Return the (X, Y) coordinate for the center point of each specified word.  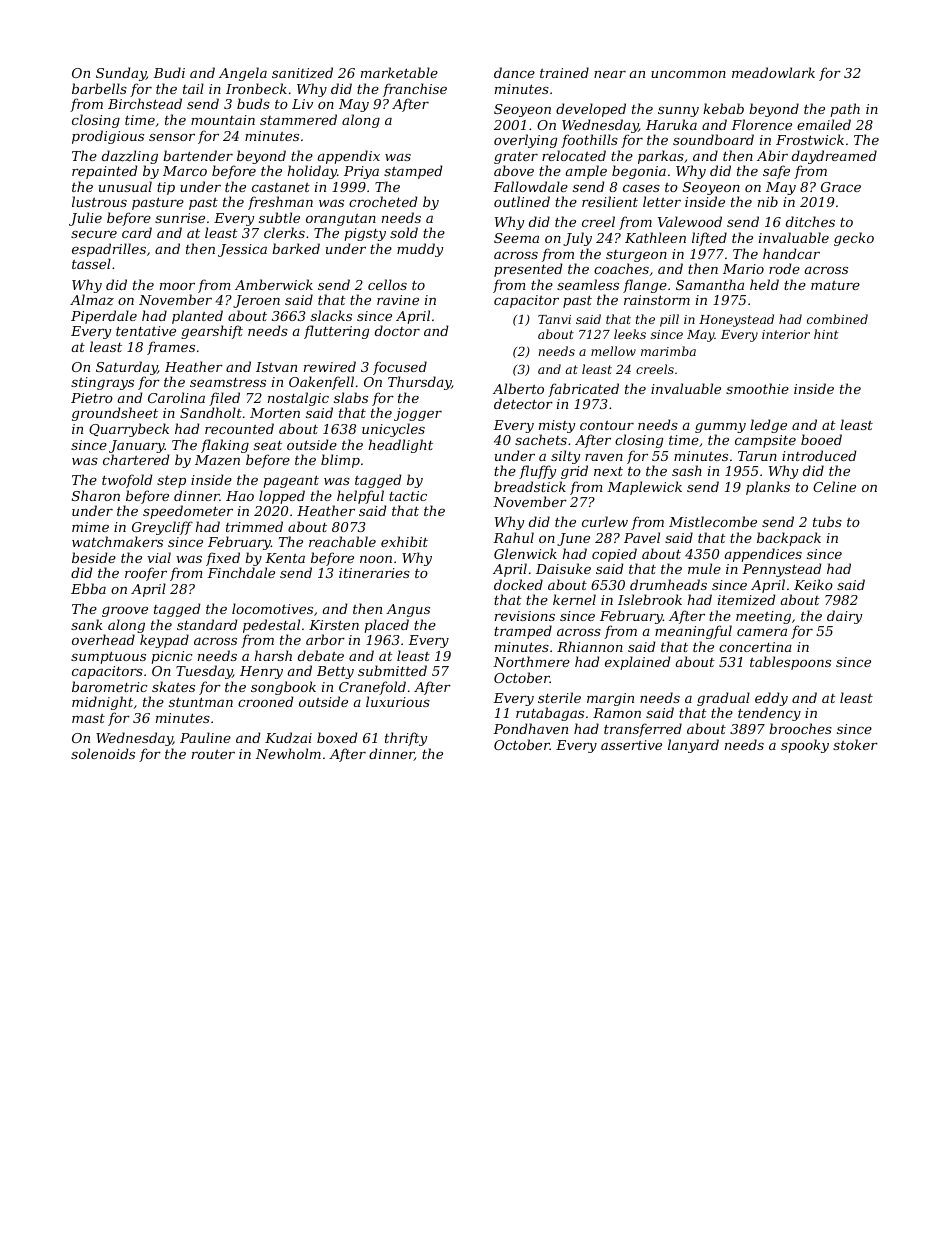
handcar (791, 253)
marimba (668, 351)
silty (565, 457)
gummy (720, 428)
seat (268, 445)
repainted (105, 172)
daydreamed (834, 157)
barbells (99, 88)
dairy (844, 617)
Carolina (176, 397)
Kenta (285, 558)
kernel (574, 599)
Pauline (205, 737)
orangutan (341, 220)
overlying (526, 141)
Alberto (518, 388)
